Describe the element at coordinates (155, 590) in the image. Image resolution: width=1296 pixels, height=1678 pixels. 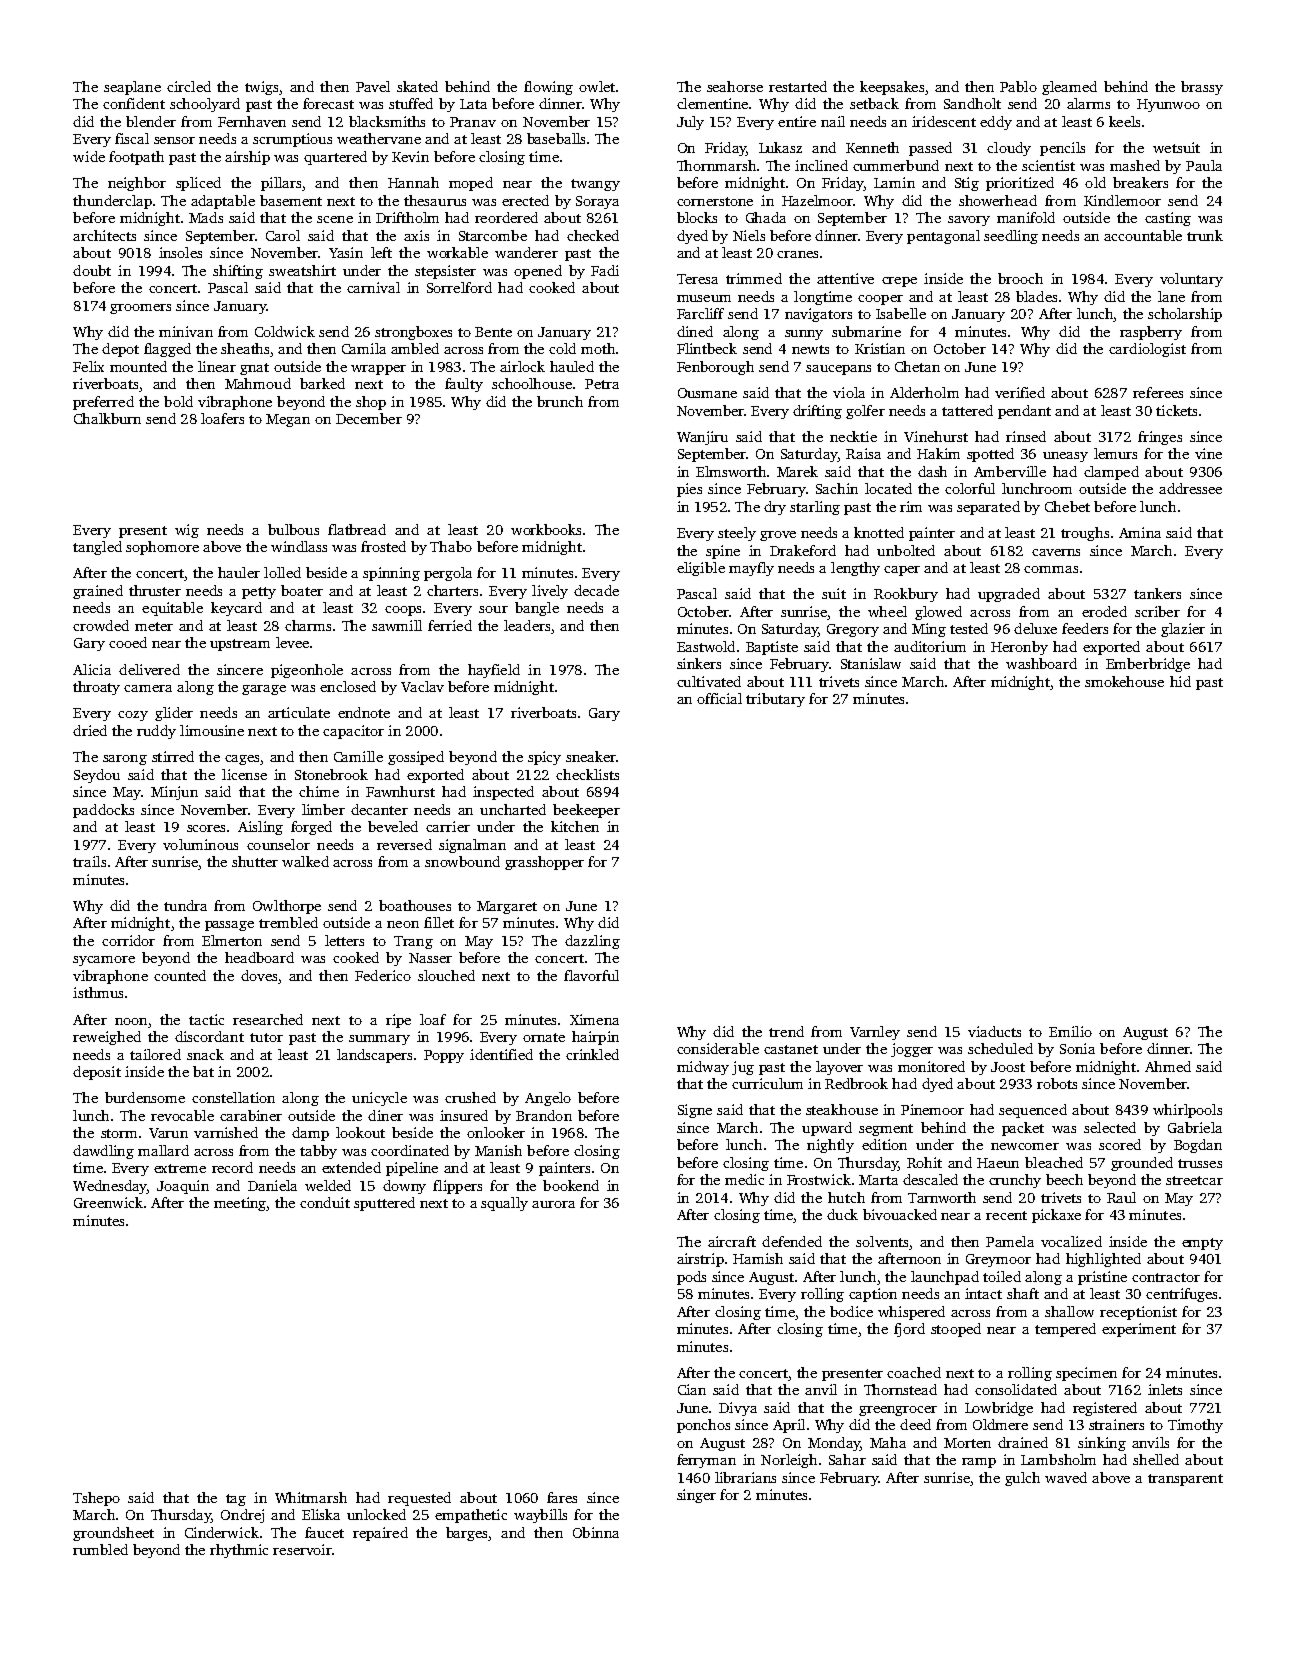
I see `thruster` at that location.
